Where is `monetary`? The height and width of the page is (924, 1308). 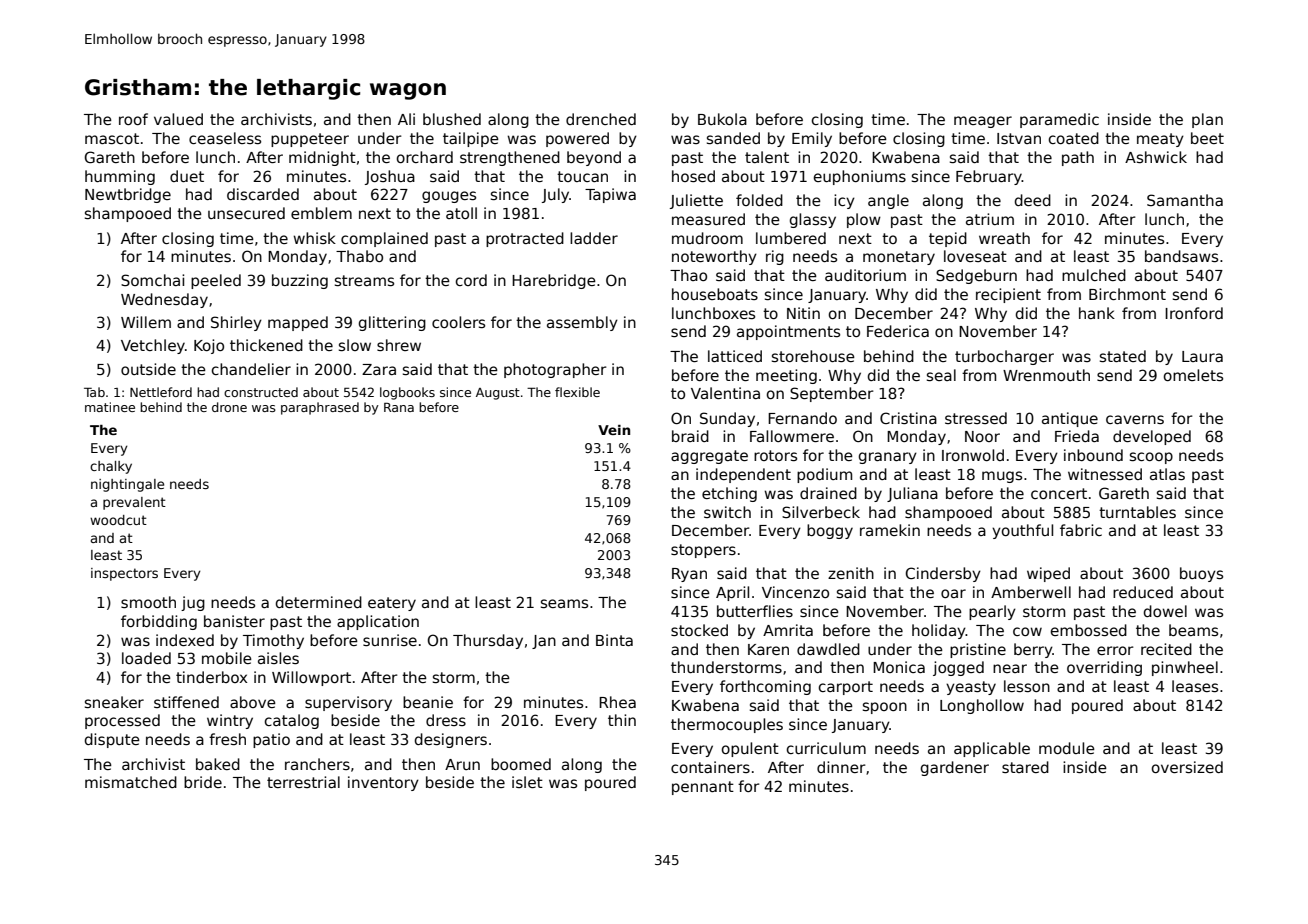
monetary is located at coordinates (899, 258).
